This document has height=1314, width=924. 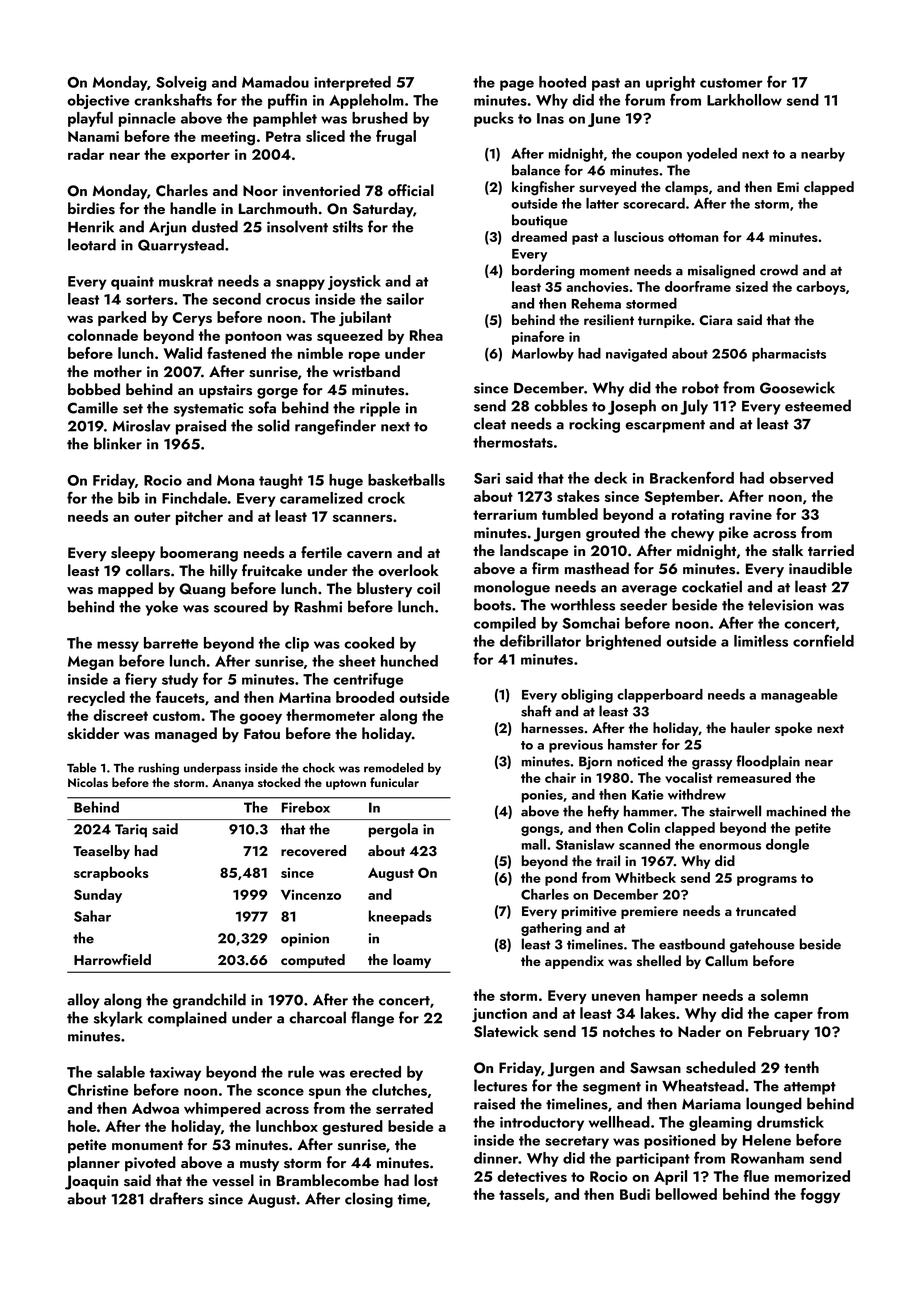 What do you see at coordinates (517, 85) in the document?
I see `page` at bounding box center [517, 85].
